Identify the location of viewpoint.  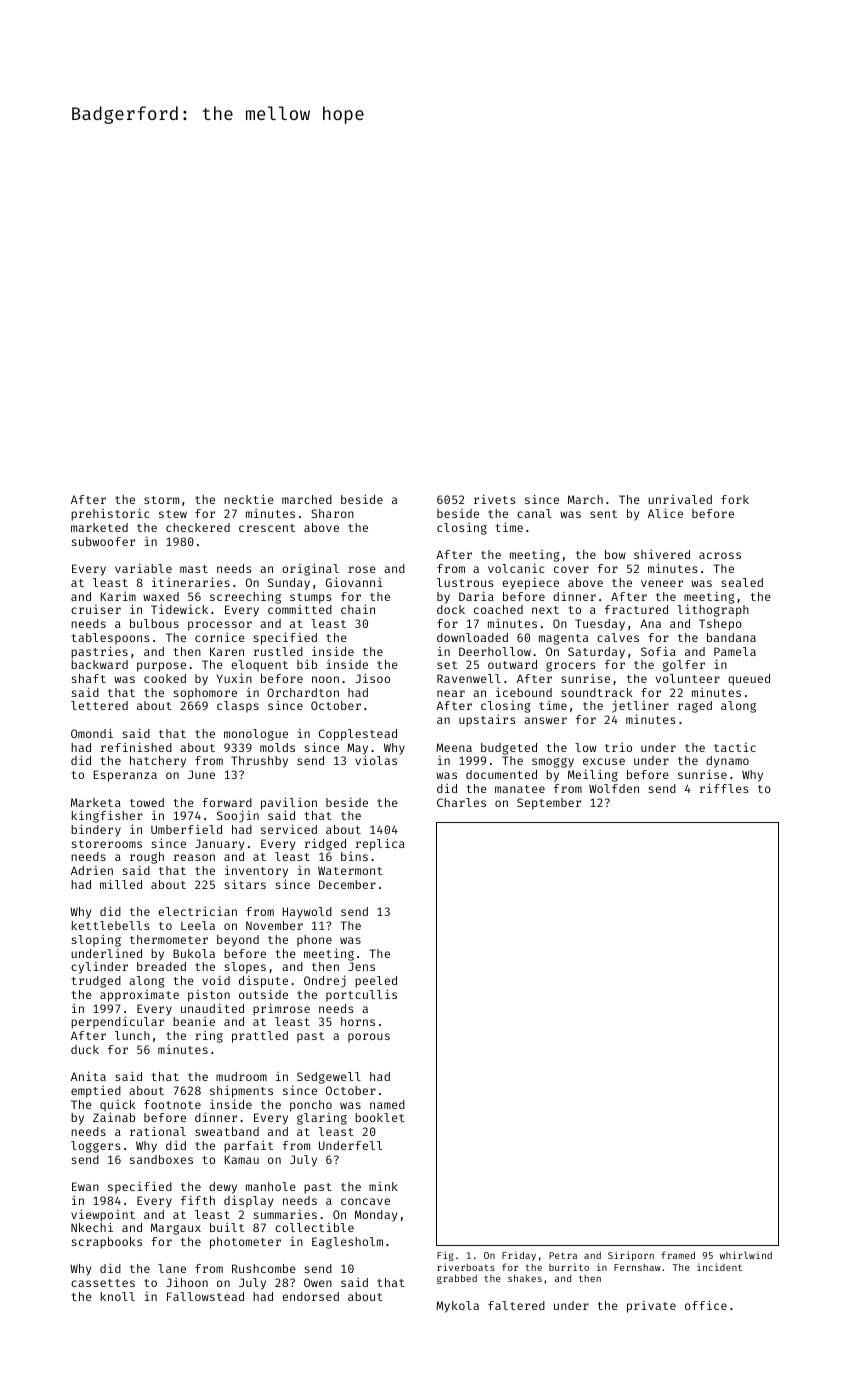
(103, 1215).
